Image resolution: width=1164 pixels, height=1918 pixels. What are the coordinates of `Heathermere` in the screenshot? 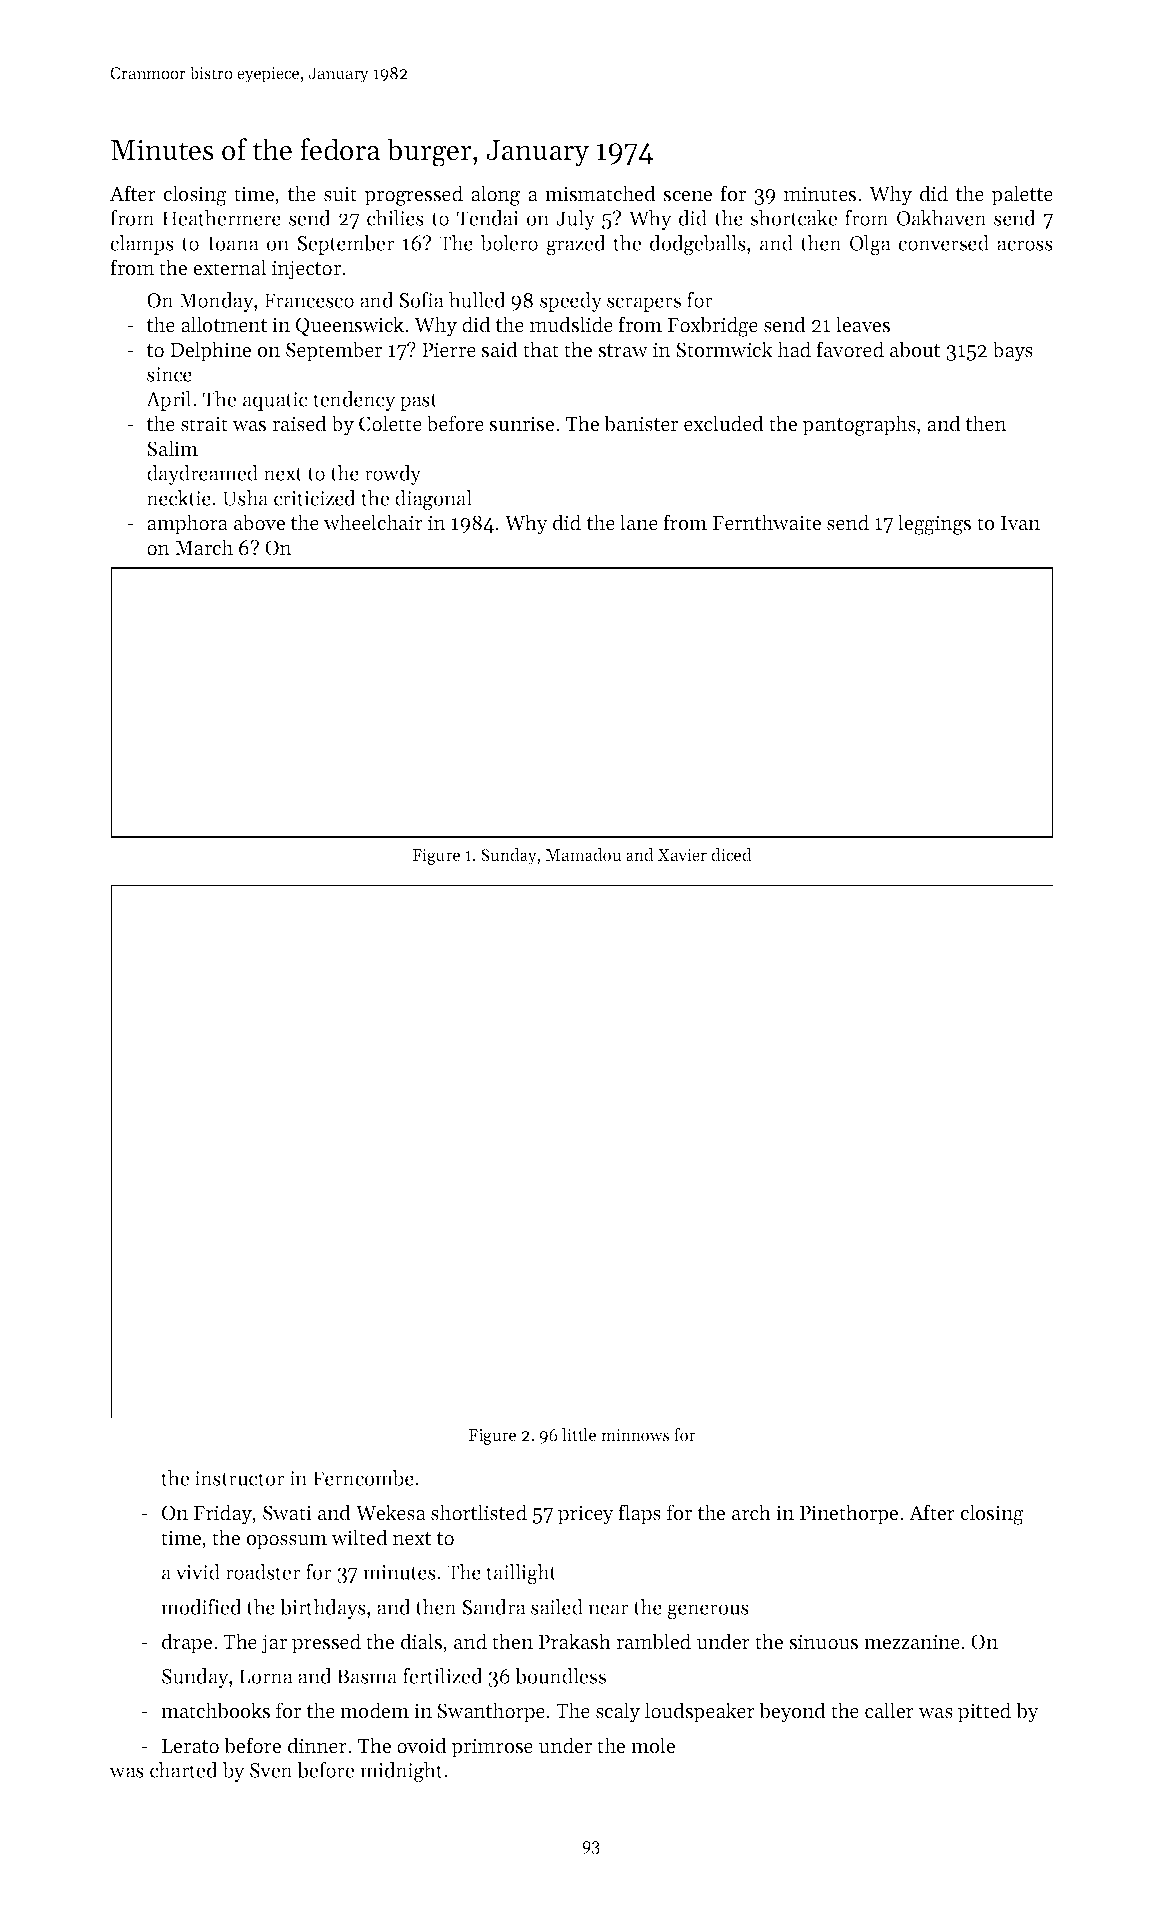 It's located at (221, 218).
